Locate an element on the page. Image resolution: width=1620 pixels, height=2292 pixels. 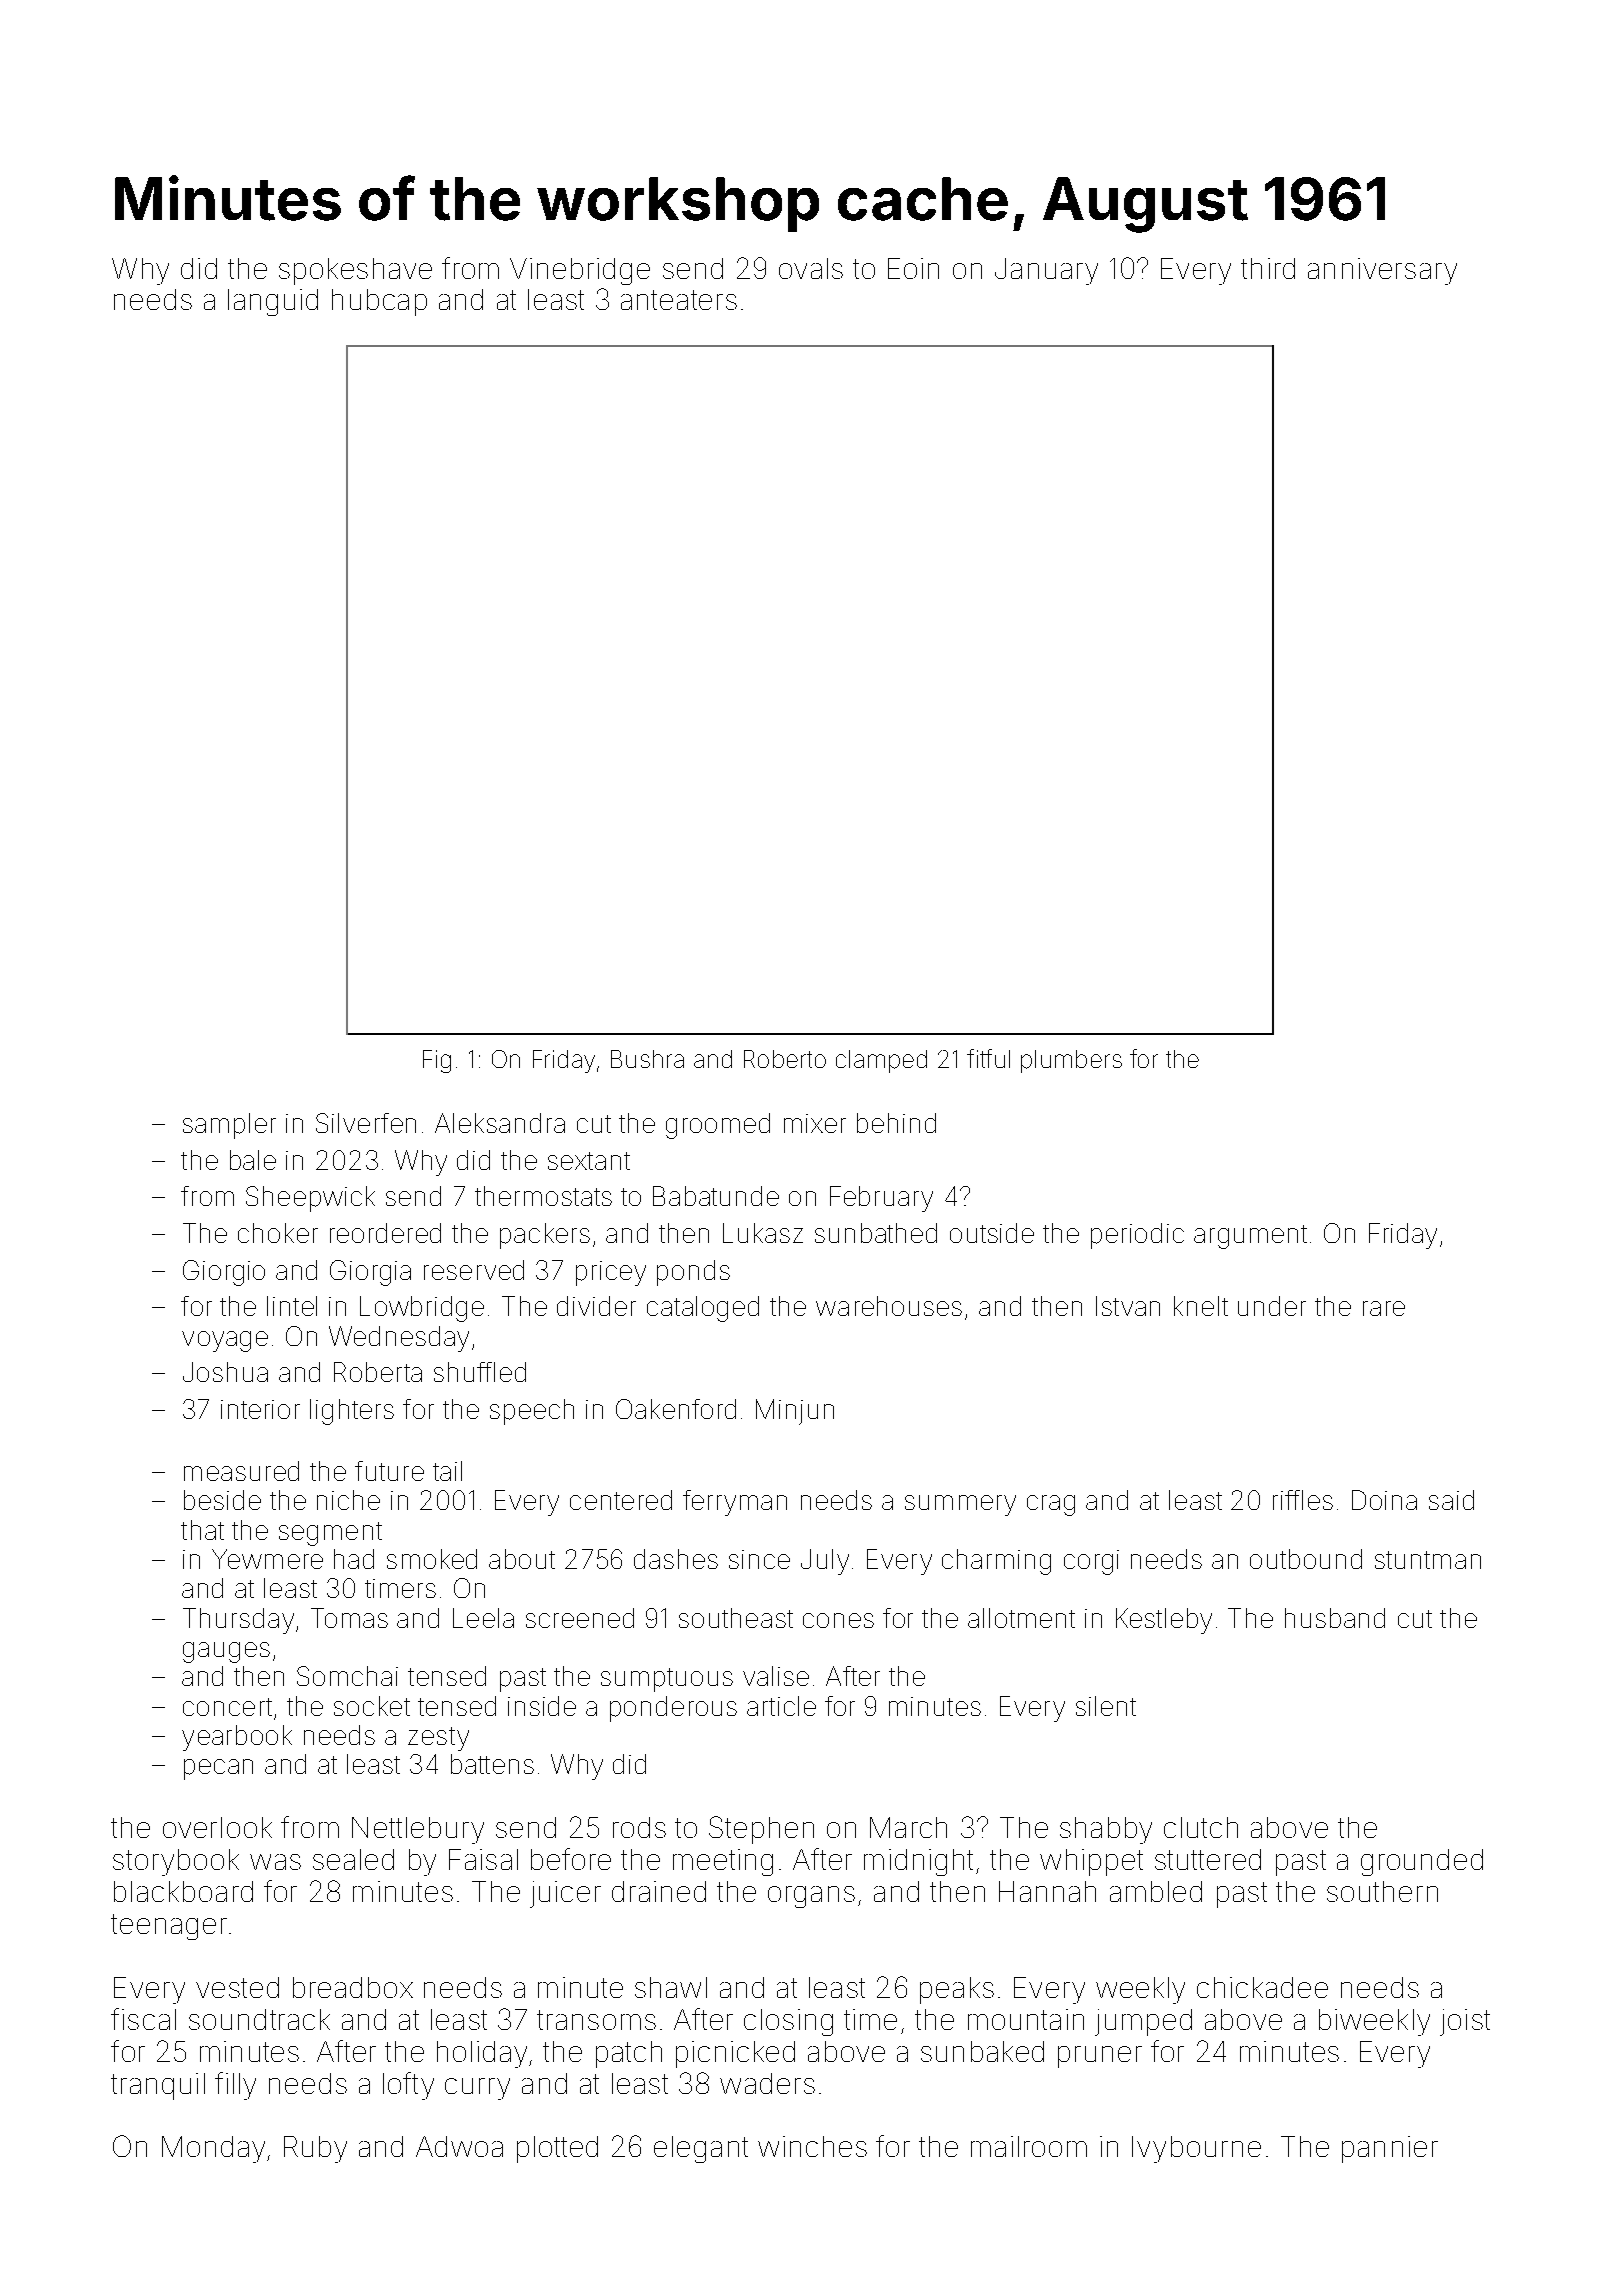
anteaters is located at coordinates (679, 300).
